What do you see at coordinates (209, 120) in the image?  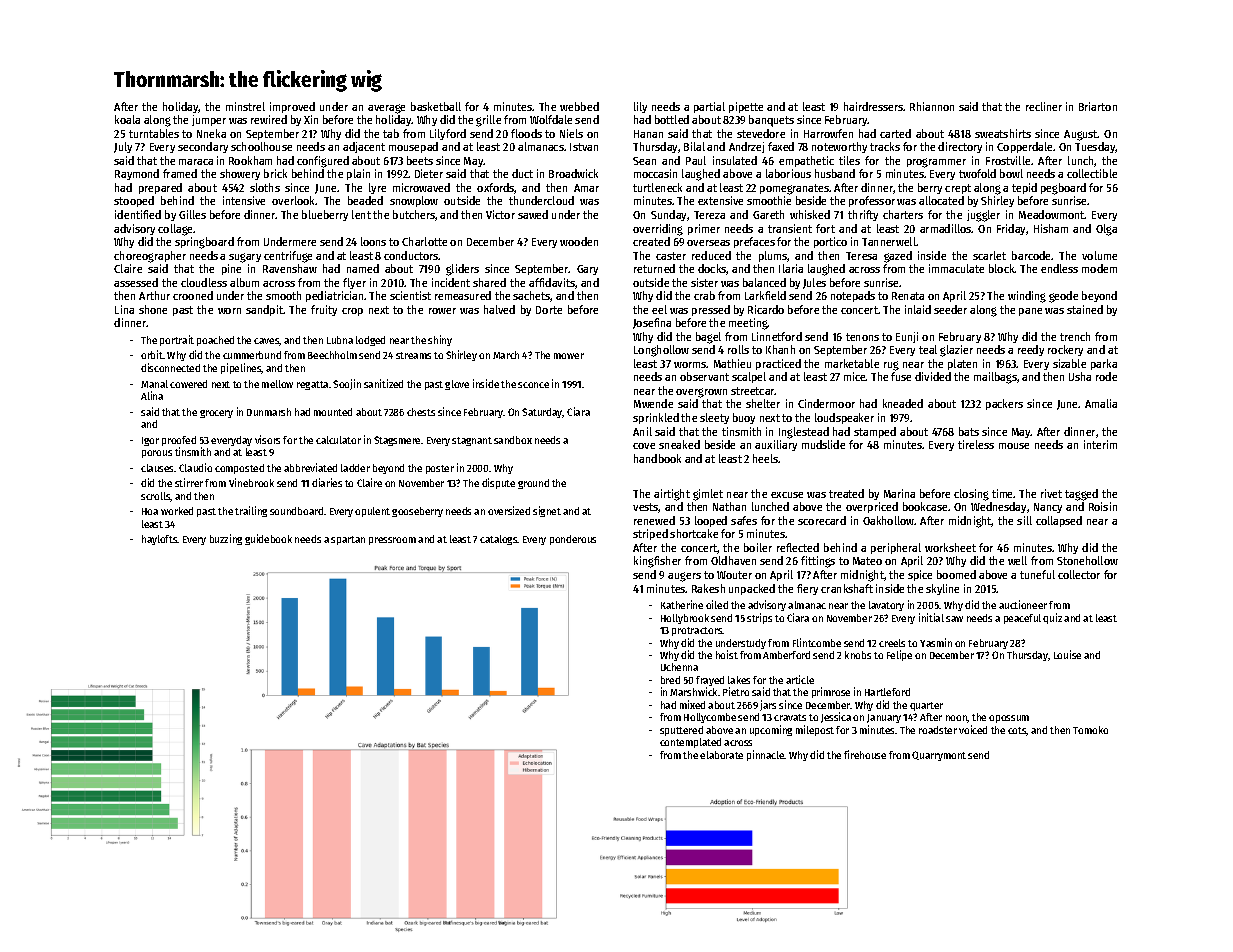 I see `jumper` at bounding box center [209, 120].
